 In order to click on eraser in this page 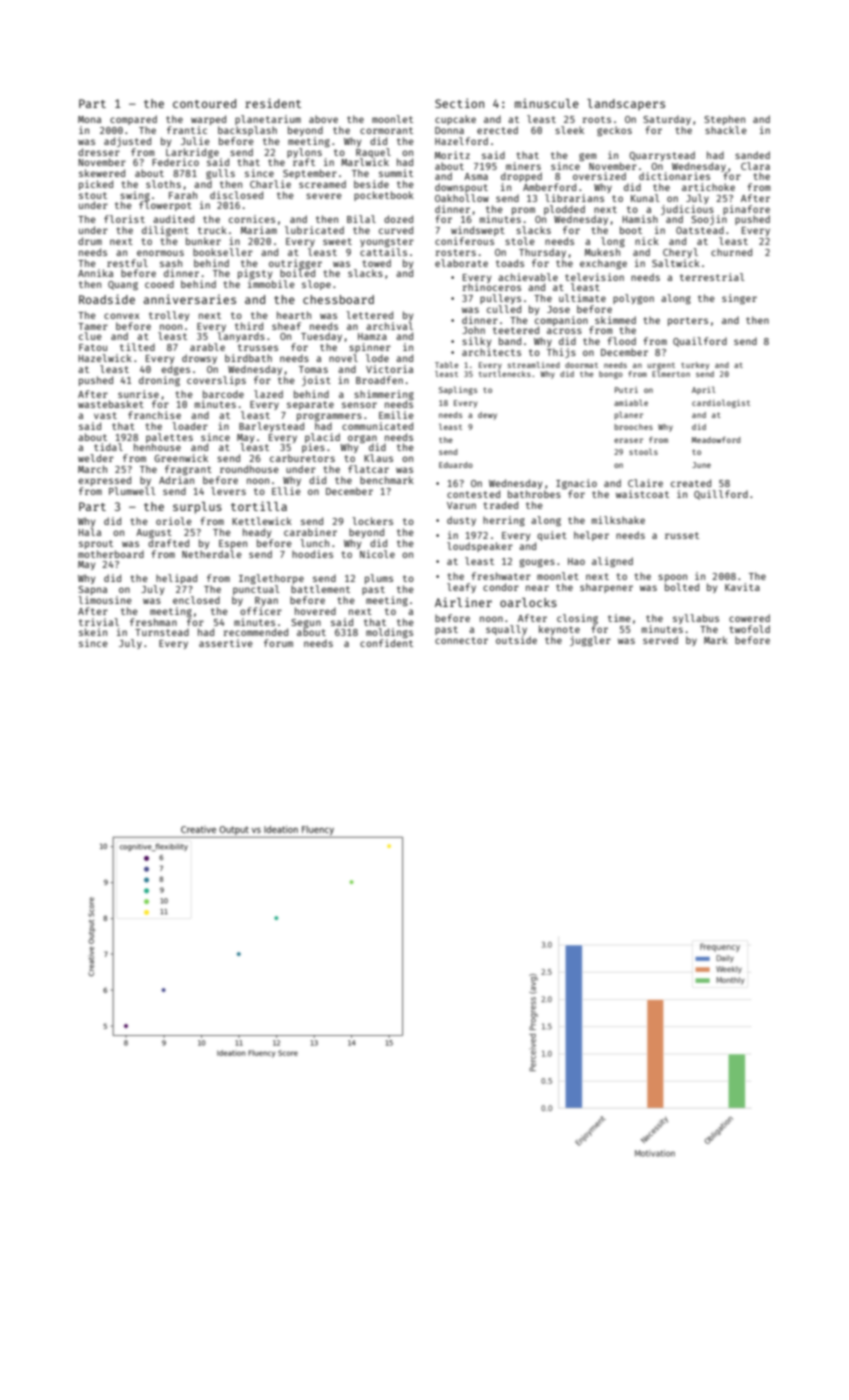, I will do `click(628, 440)`.
